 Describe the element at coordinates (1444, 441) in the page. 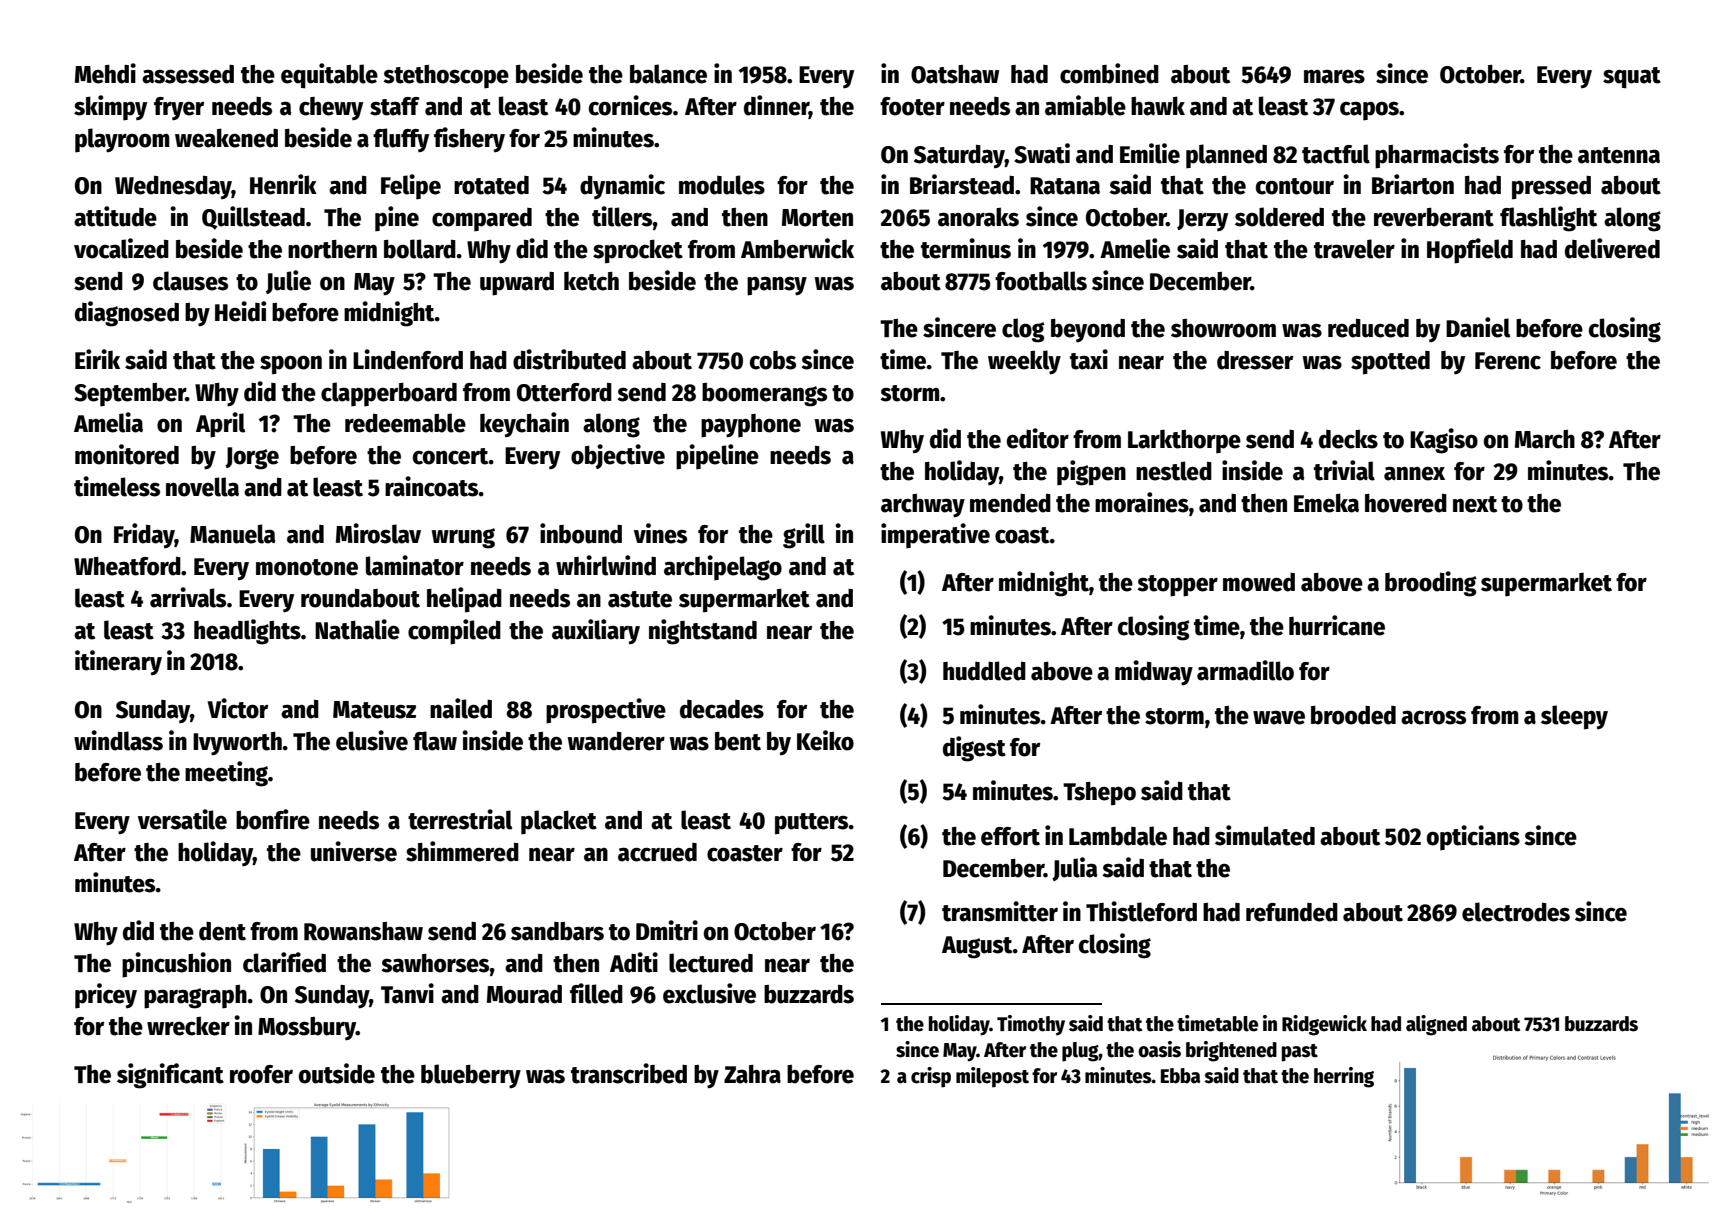

I see `Kagiso` at that location.
